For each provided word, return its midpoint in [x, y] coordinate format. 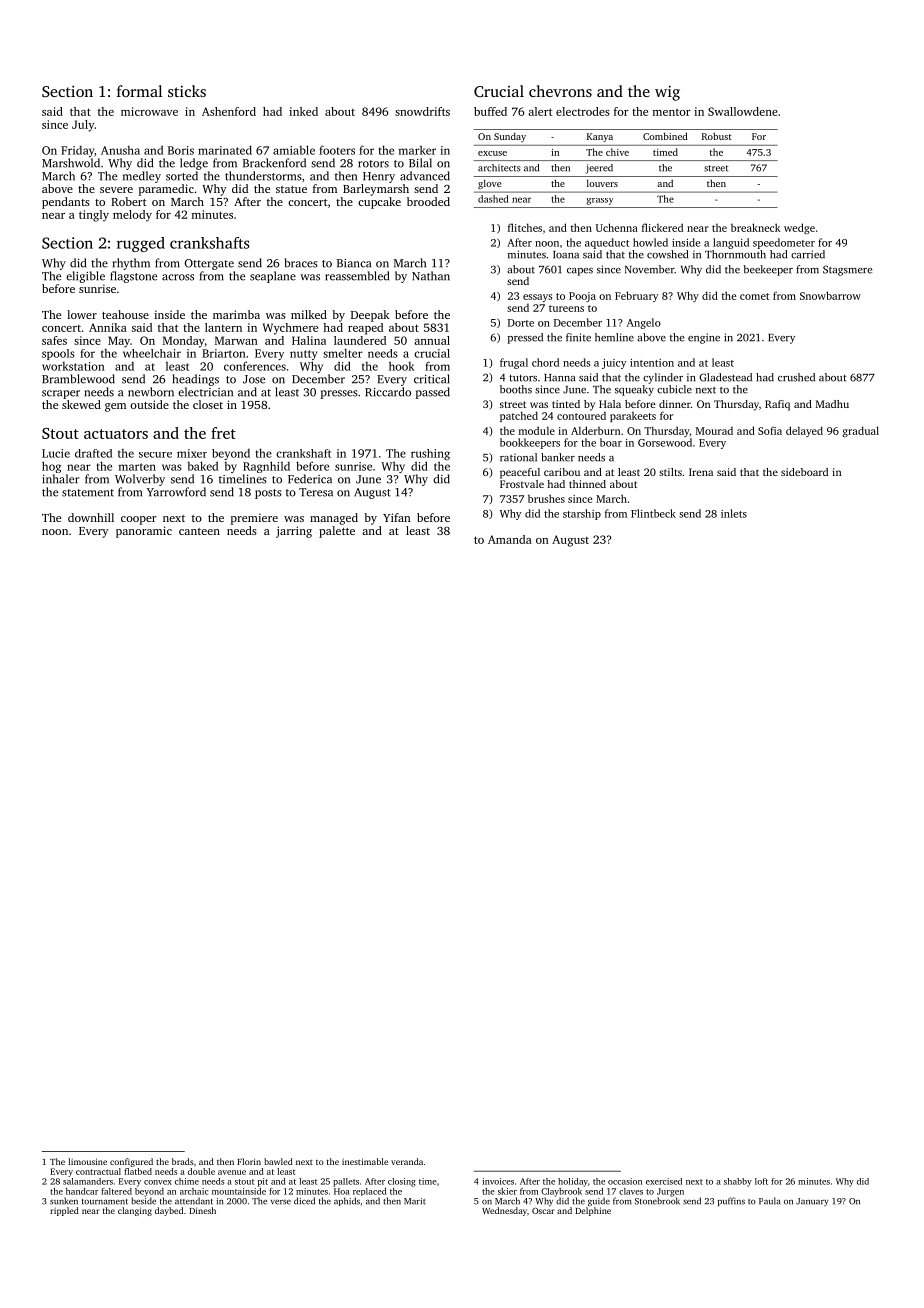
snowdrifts [422, 111]
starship [582, 514]
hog [51, 467]
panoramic [144, 532]
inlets [734, 513]
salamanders [88, 1181]
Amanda [510, 539]
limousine [87, 1161]
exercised [664, 1181]
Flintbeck [653, 513]
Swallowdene [743, 111]
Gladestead [725, 377]
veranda [407, 1161]
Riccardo [388, 392]
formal [139, 91]
